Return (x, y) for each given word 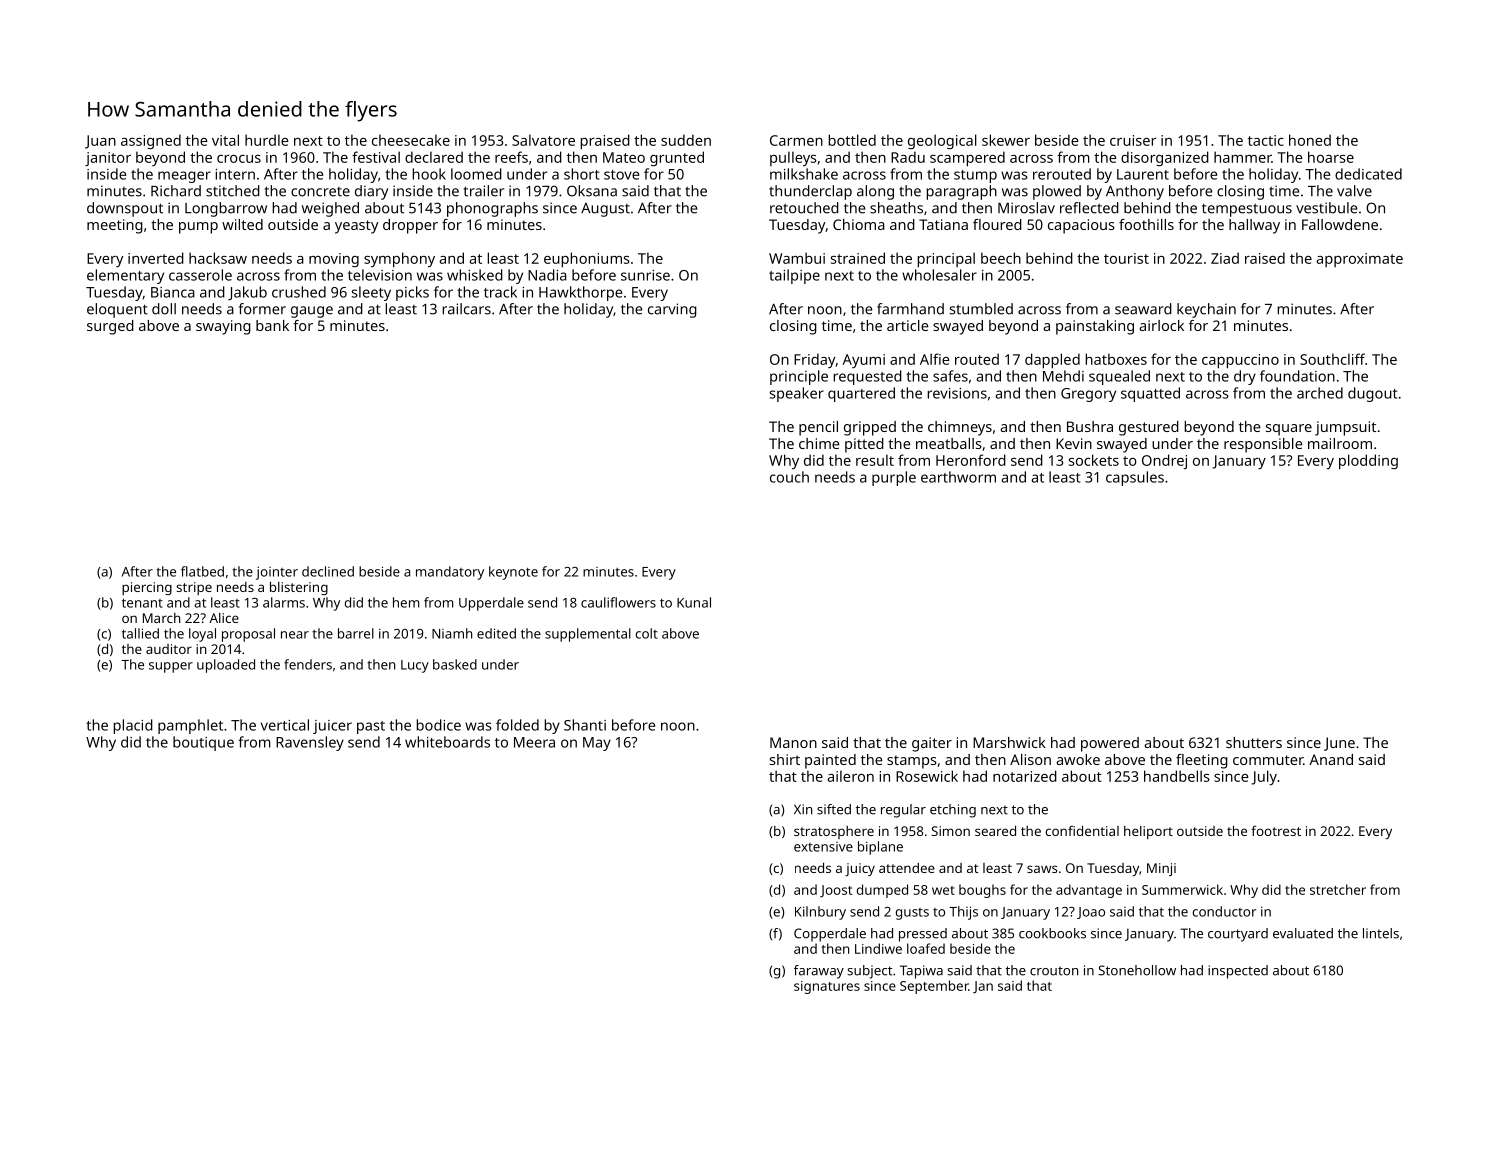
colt (647, 633)
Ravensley (310, 743)
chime (819, 443)
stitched (233, 191)
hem (406, 602)
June (1339, 744)
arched (1320, 393)
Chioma (859, 224)
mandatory (450, 573)
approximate (1359, 260)
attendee (907, 868)
